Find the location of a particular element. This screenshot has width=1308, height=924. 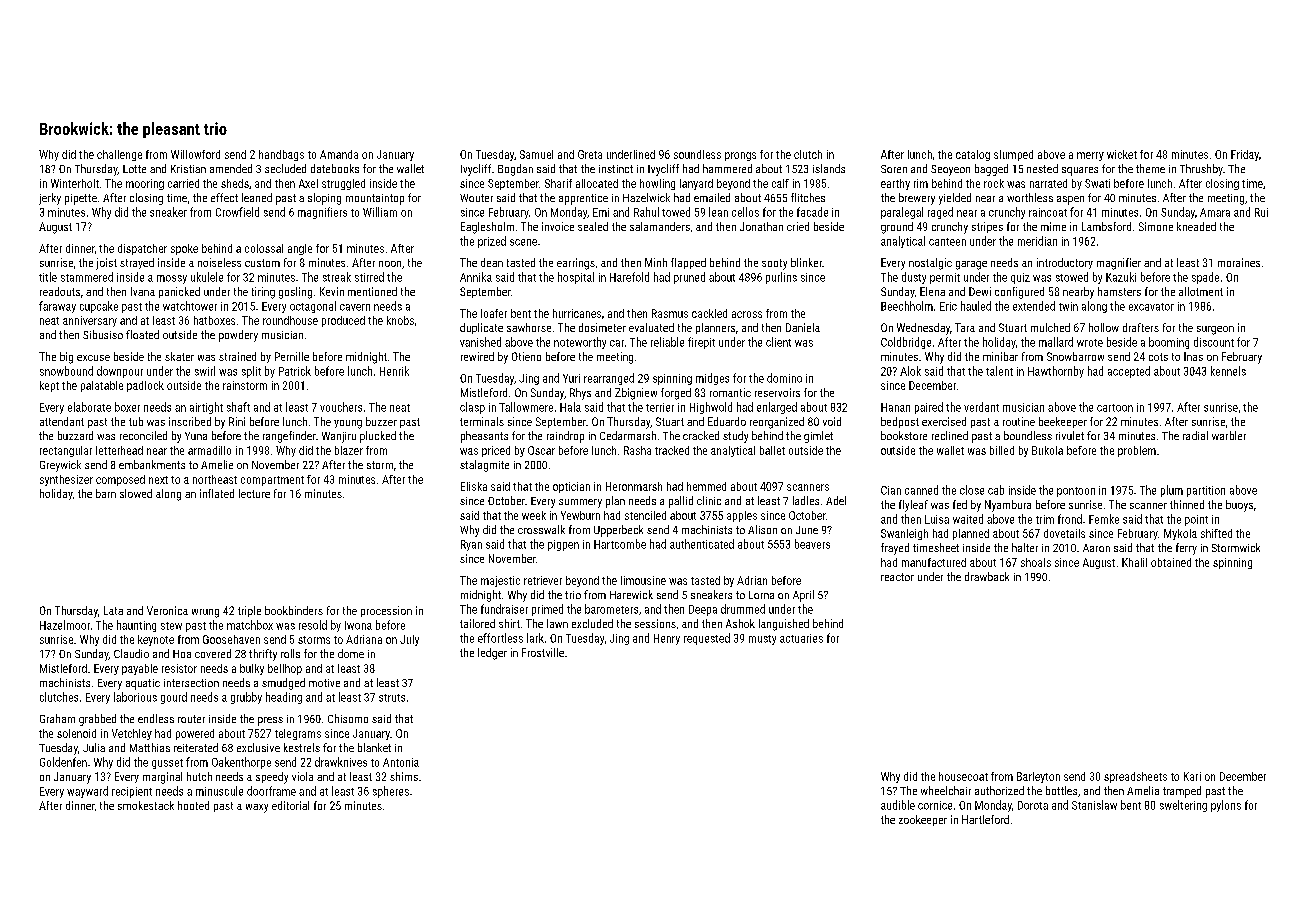

stalagmite is located at coordinates (484, 466).
